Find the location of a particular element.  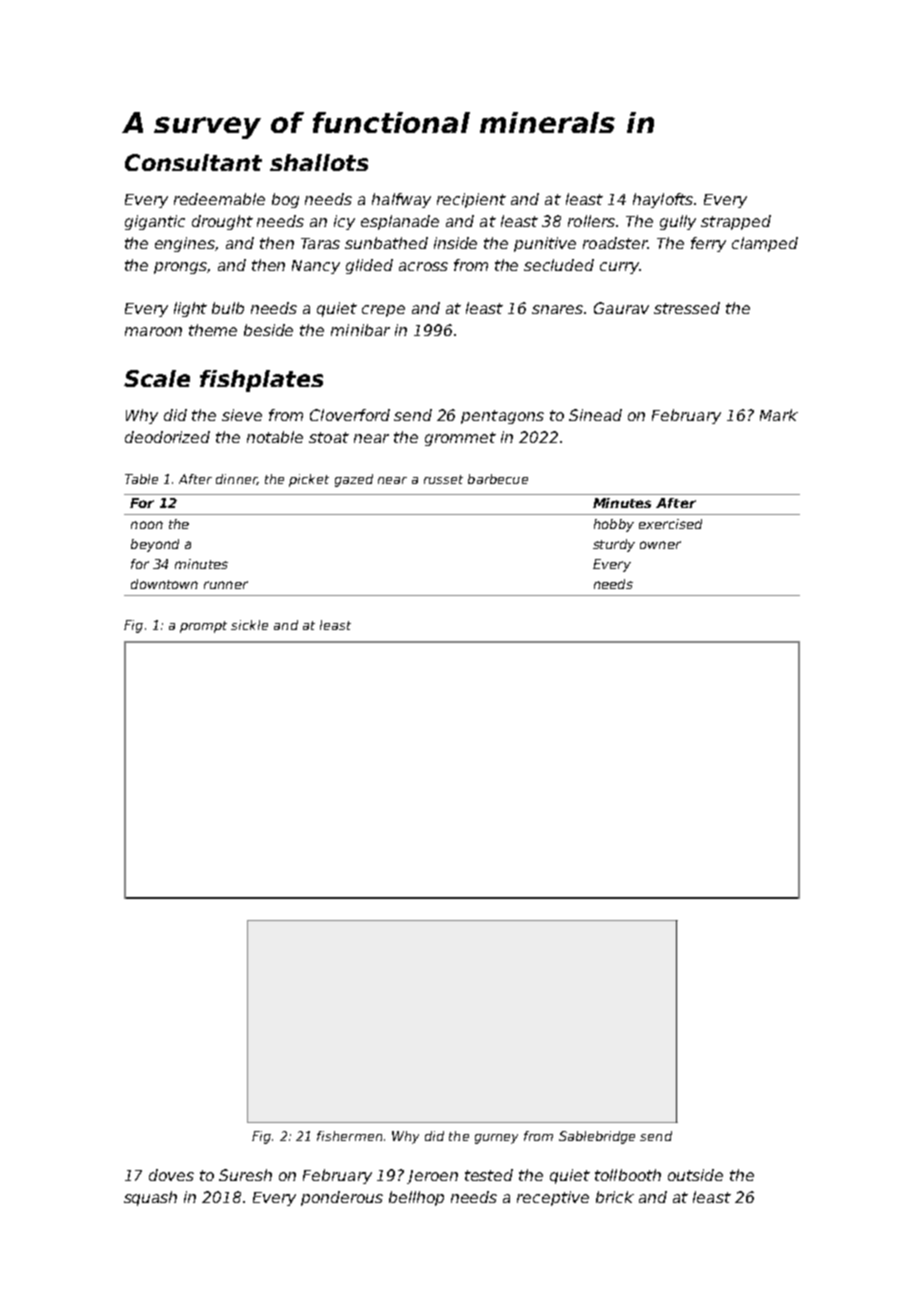

crepe is located at coordinates (383, 311).
